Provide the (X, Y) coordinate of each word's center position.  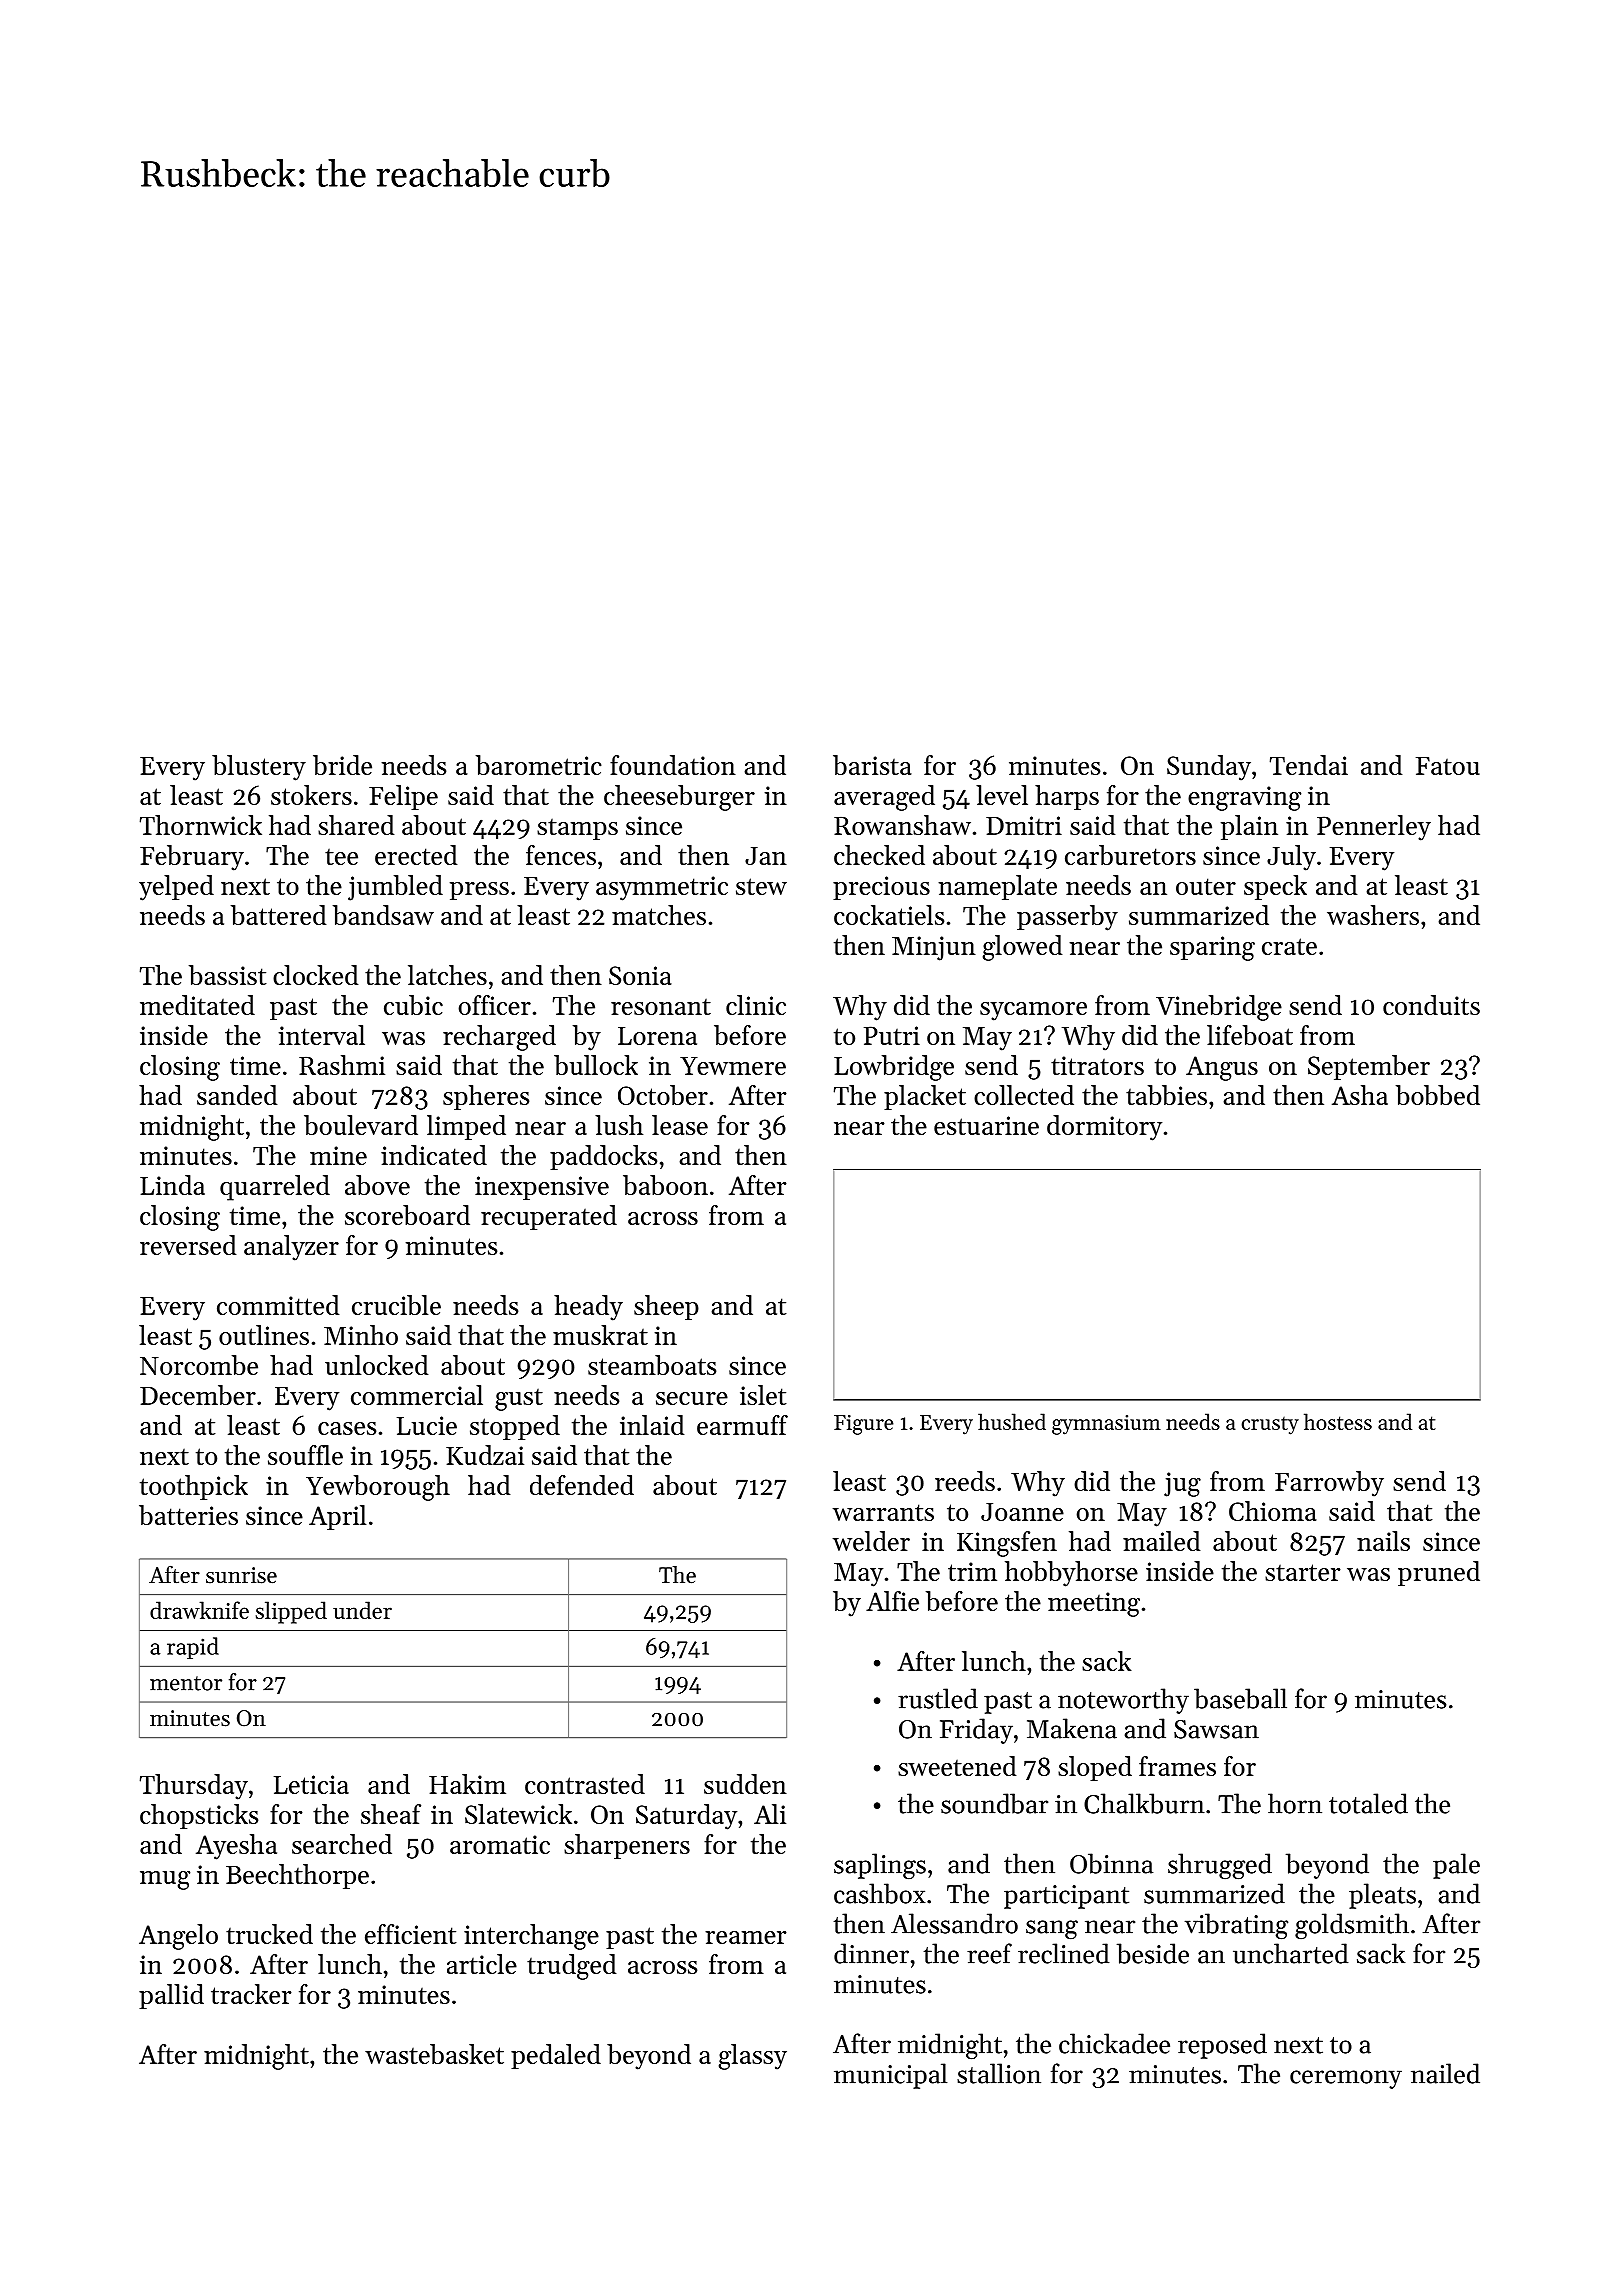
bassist (228, 975)
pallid (171, 1996)
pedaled (556, 2056)
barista (872, 765)
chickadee (1114, 2043)
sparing (1212, 948)
